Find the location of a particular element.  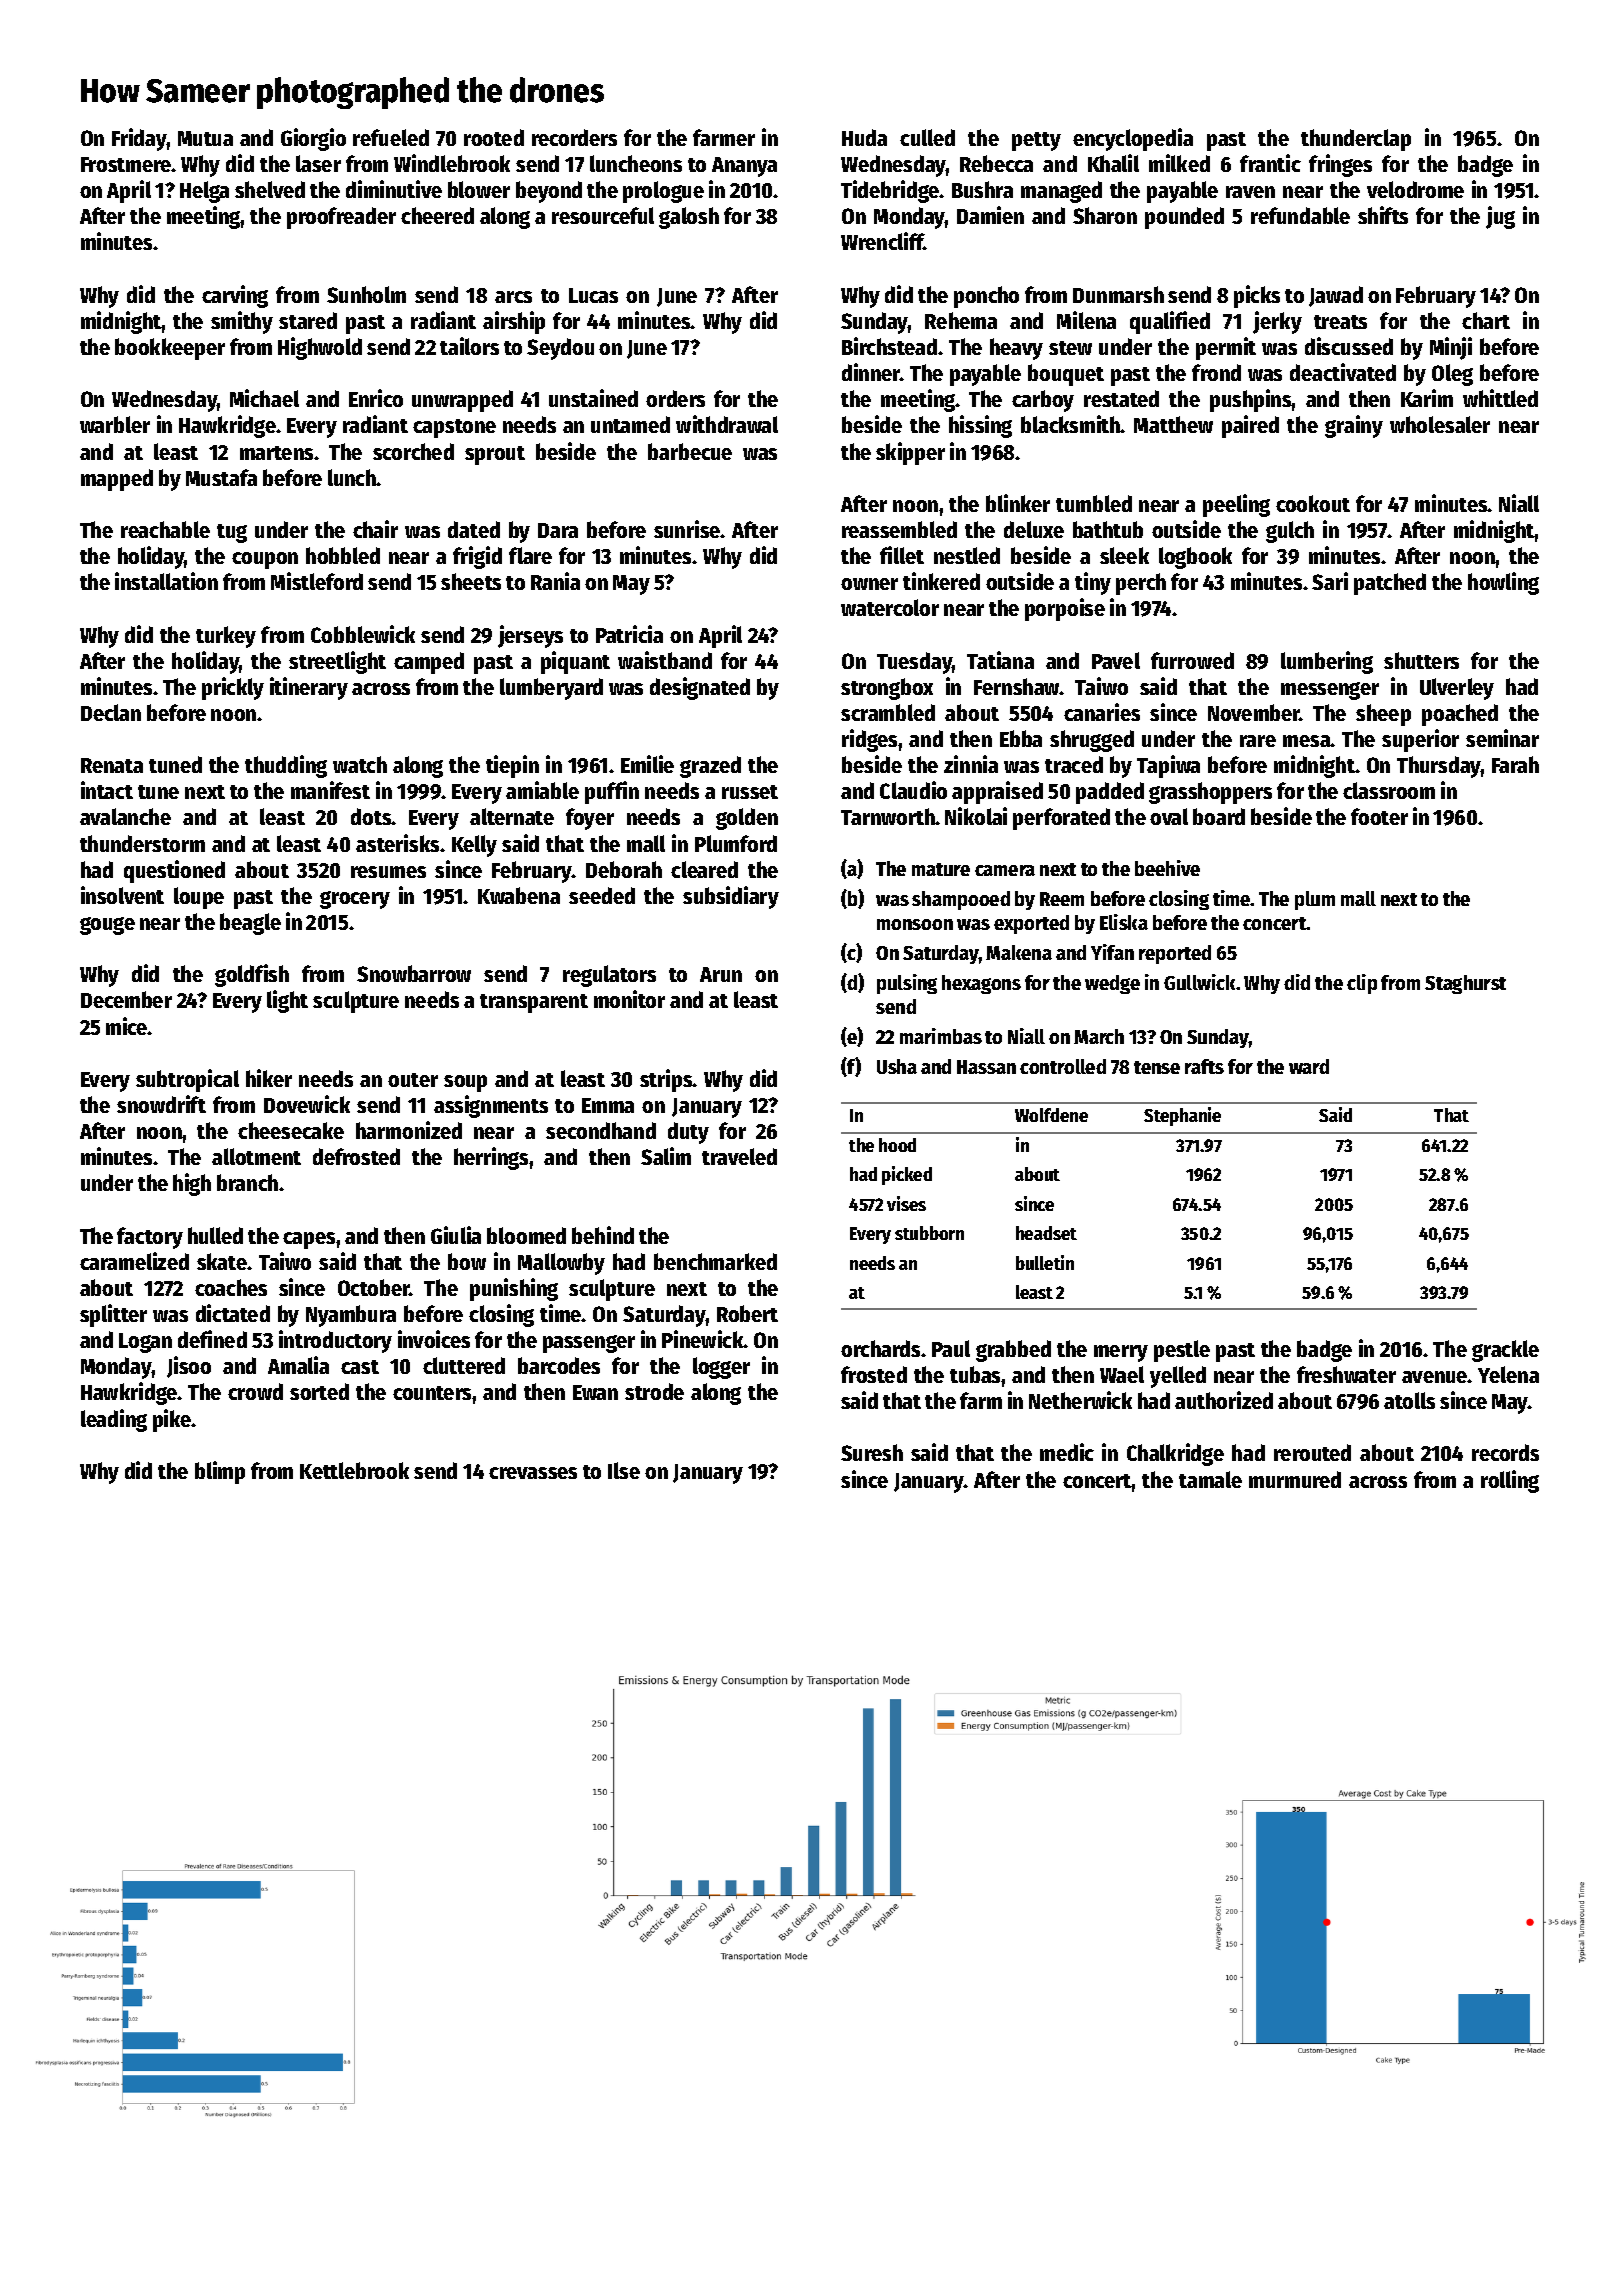

strips is located at coordinates (666, 1080).
